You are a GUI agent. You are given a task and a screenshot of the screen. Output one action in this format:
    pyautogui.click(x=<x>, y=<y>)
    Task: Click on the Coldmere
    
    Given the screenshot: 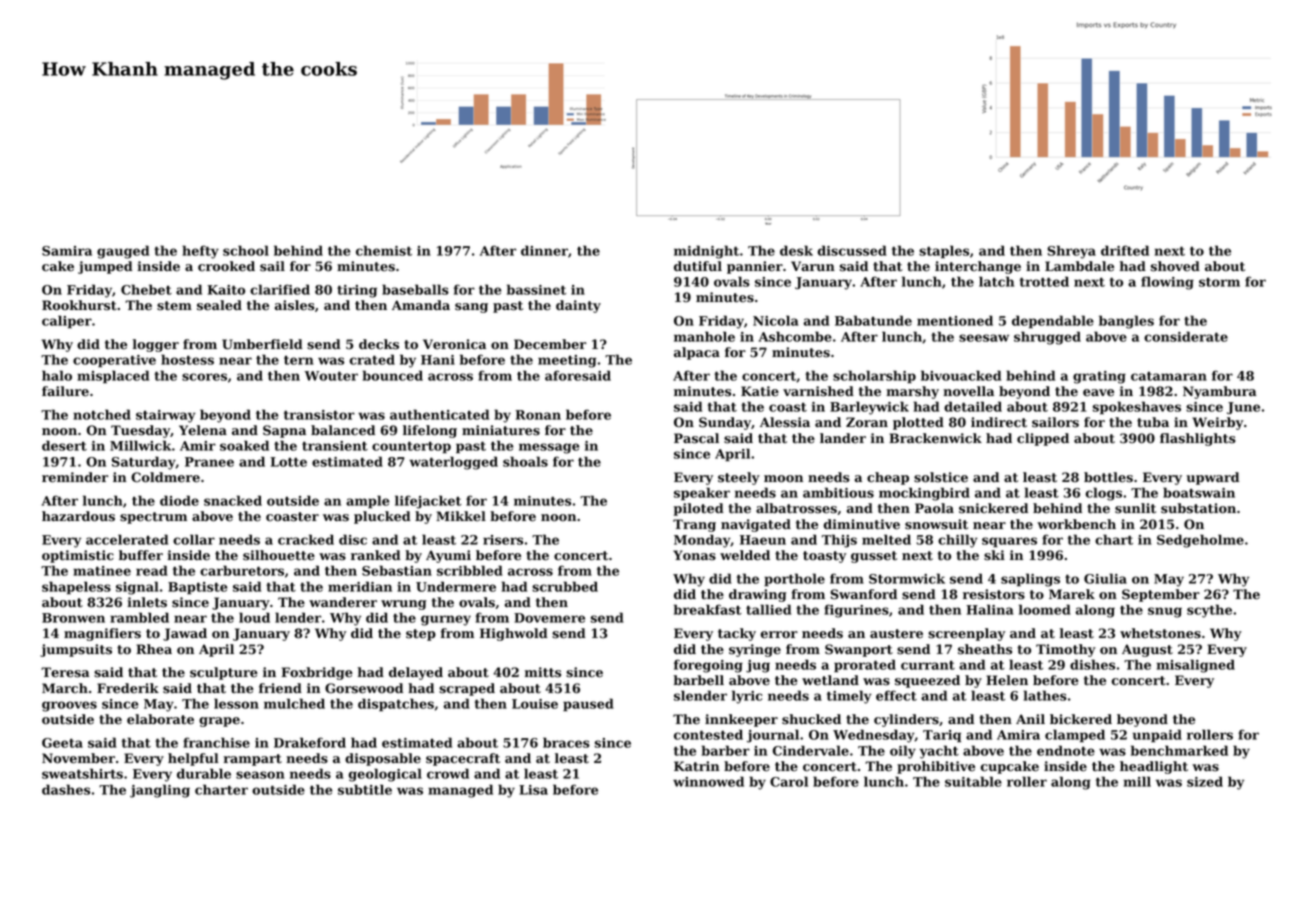 What is the action you would take?
    pyautogui.click(x=165, y=477)
